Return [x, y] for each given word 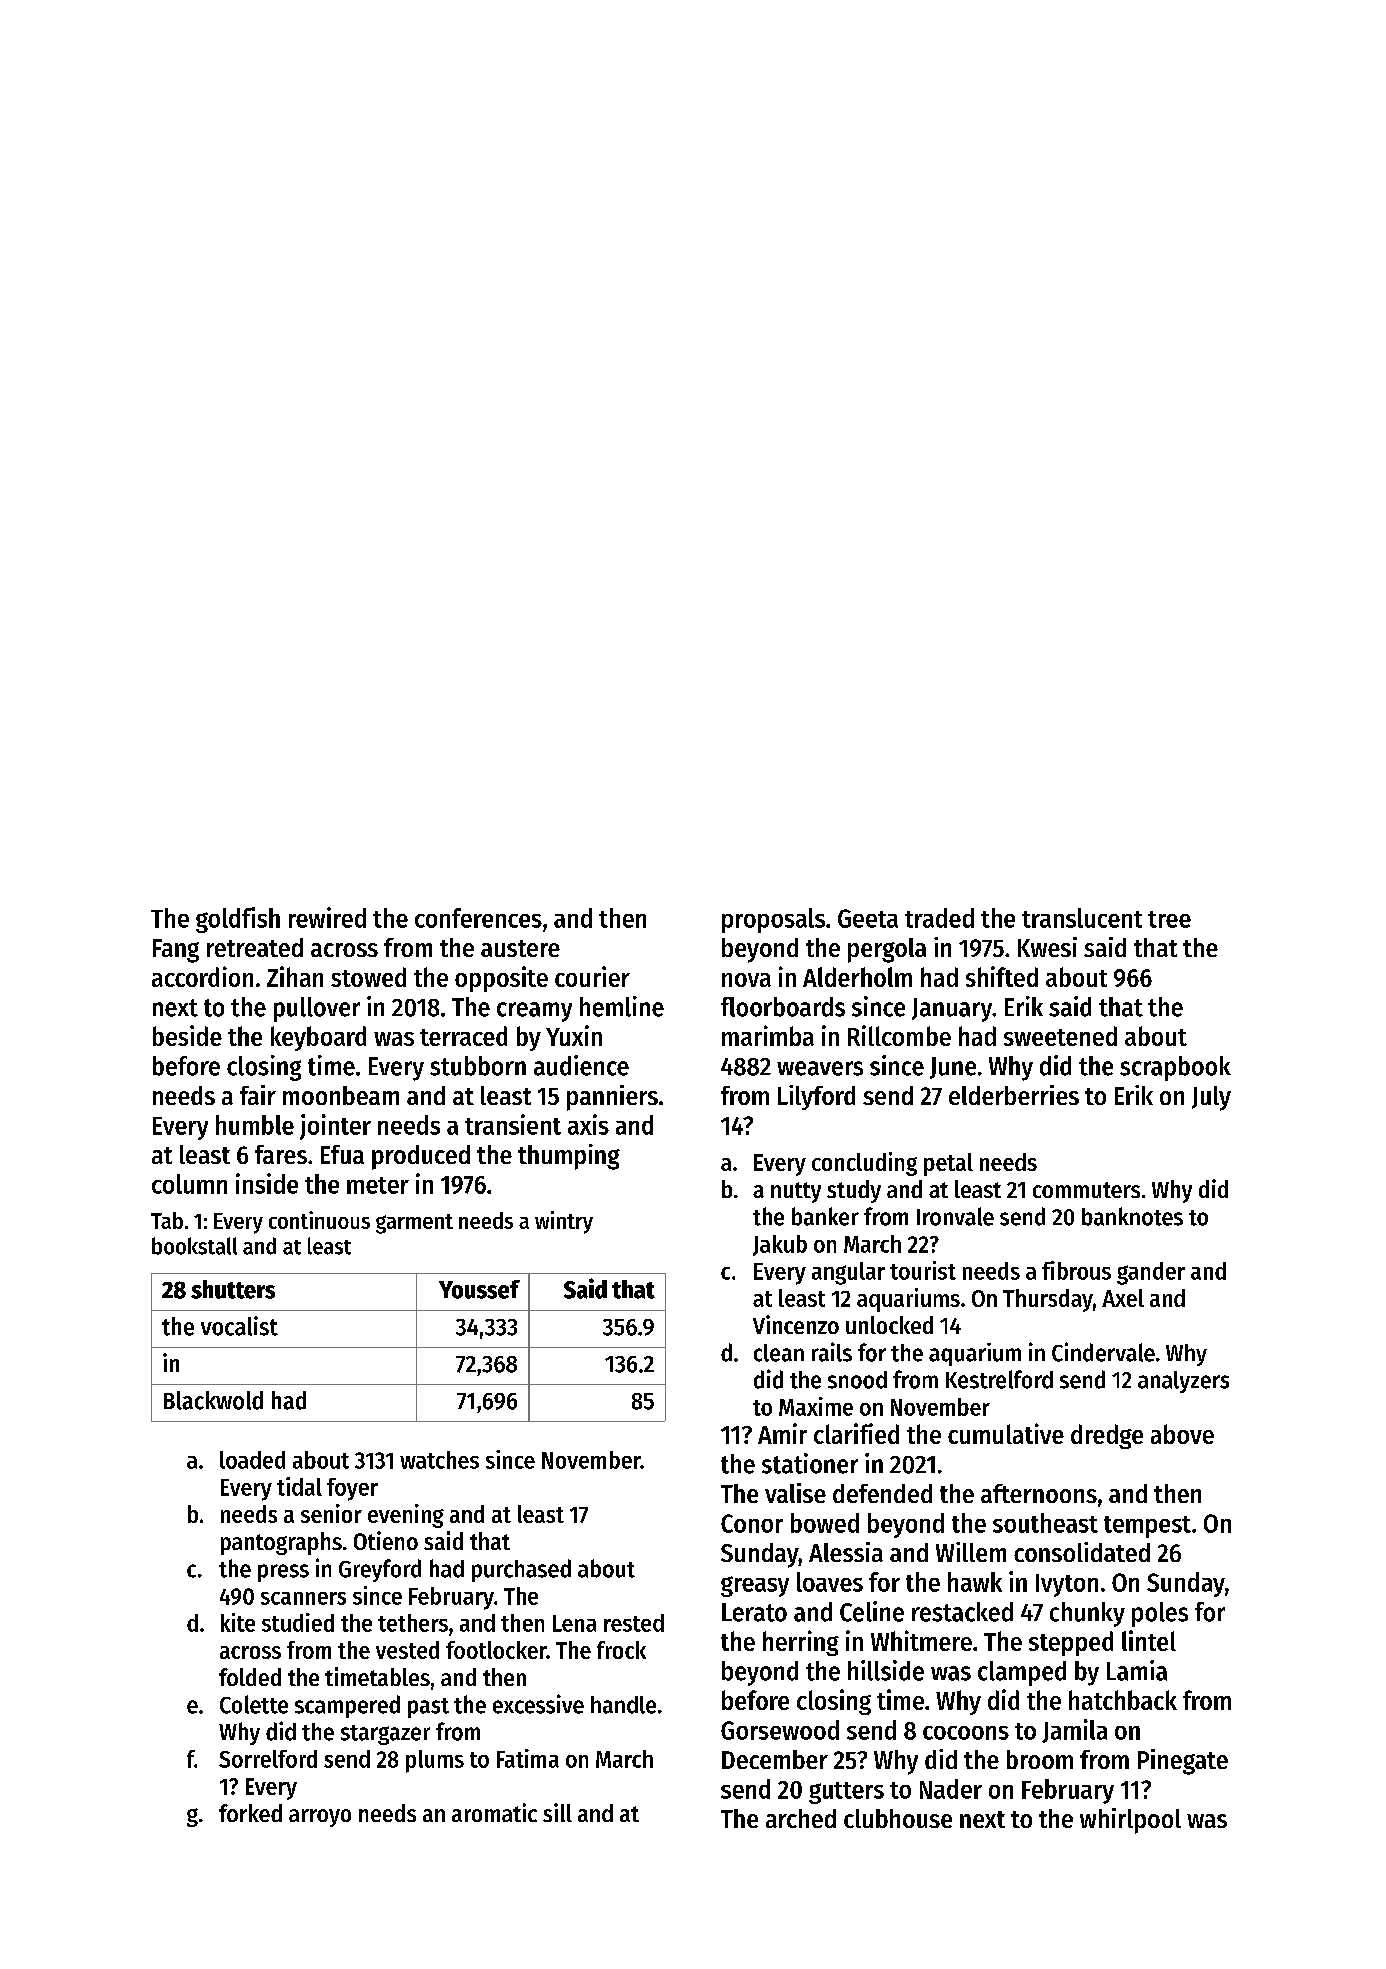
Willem [971, 1552]
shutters [233, 1289]
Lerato [754, 1612]
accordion [202, 976]
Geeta [868, 918]
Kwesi [1047, 947]
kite [238, 1622]
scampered [347, 1706]
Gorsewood [780, 1730]
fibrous [1076, 1270]
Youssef [479, 1289]
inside [267, 1183]
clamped [1022, 1673]
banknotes [1132, 1216]
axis [588, 1124]
